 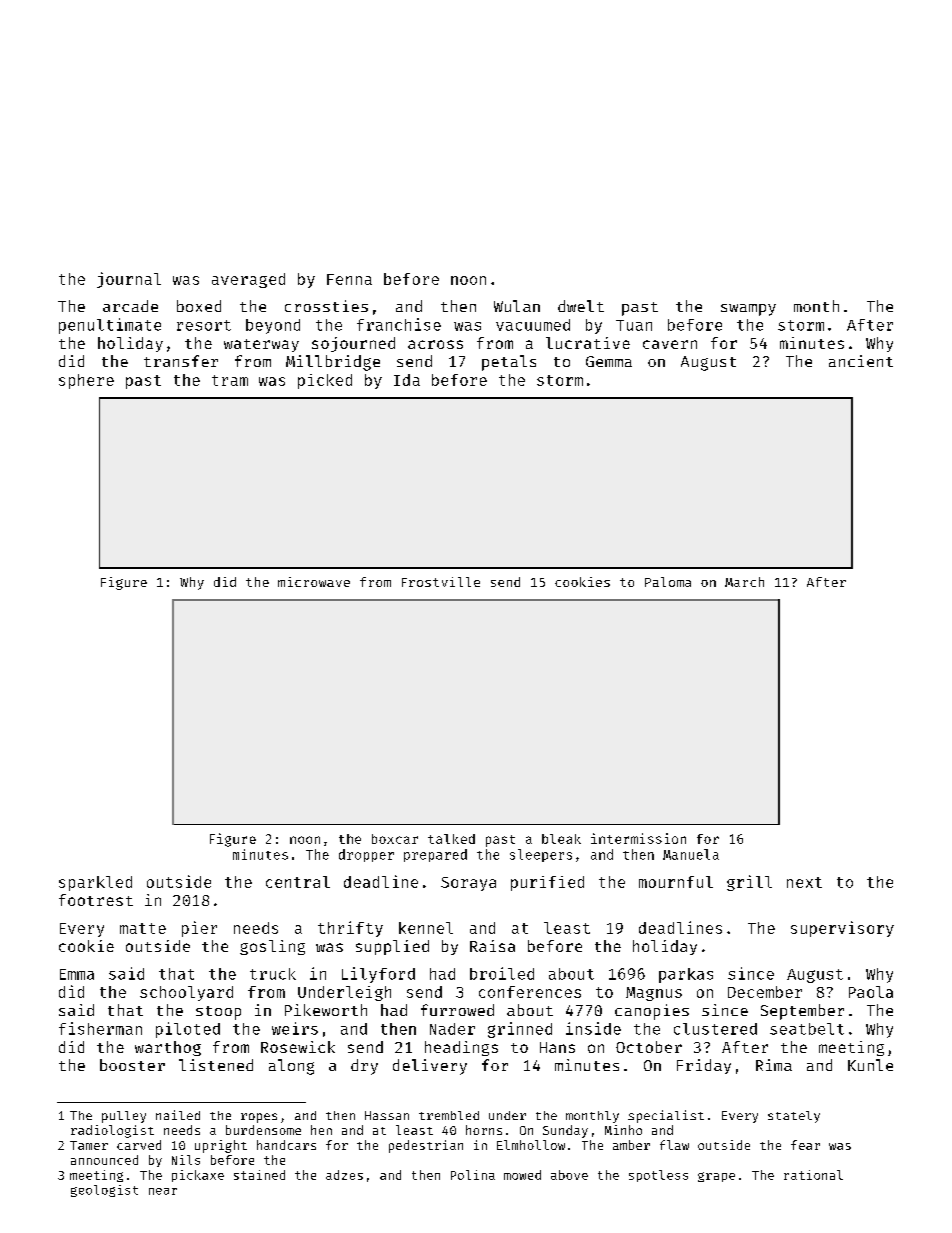 What do you see at coordinates (378, 975) in the page?
I see `Lilyford` at bounding box center [378, 975].
